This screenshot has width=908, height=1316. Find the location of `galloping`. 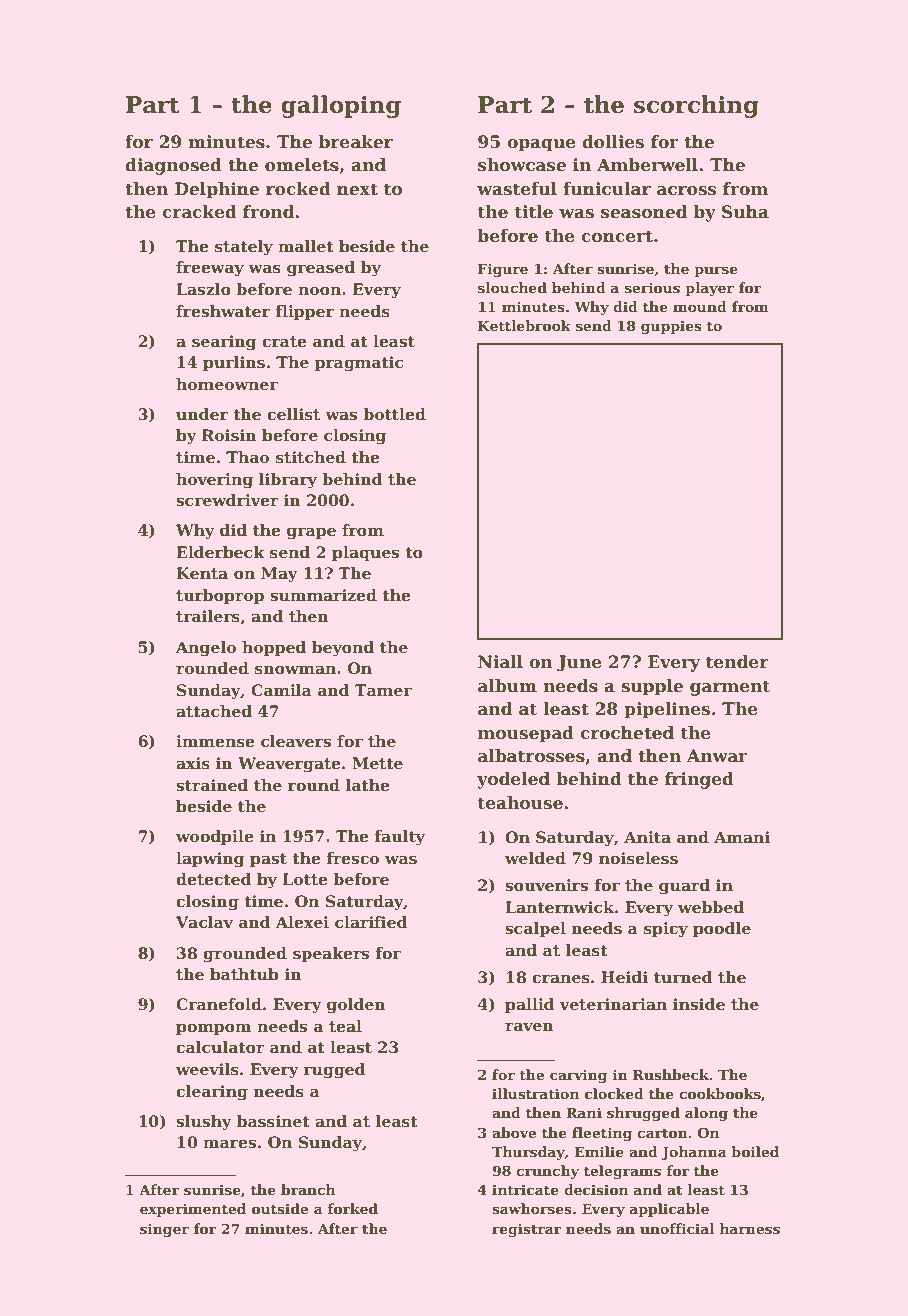

galloping is located at coordinates (341, 106).
